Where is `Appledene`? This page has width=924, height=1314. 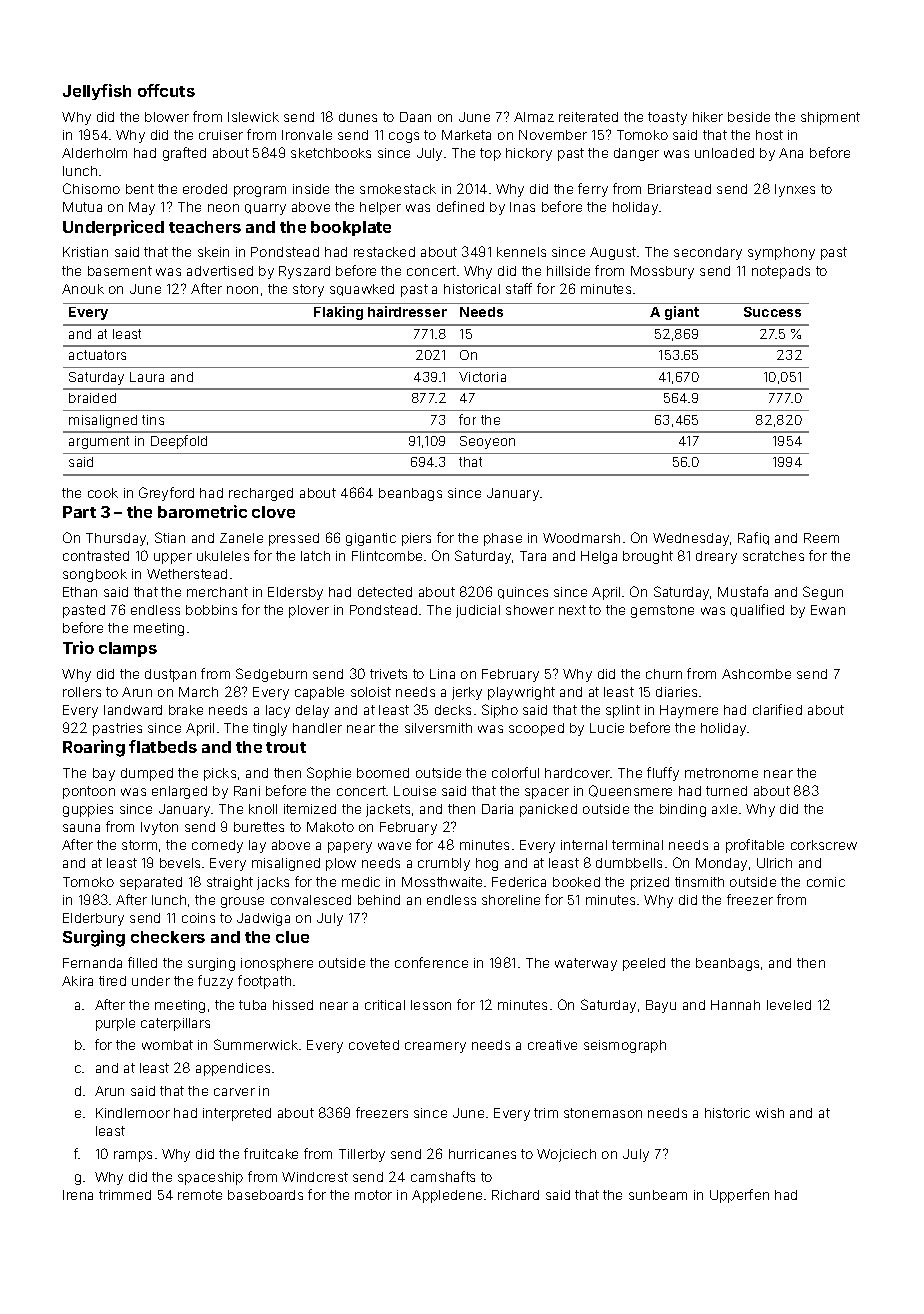
Appledene is located at coordinates (447, 1196).
